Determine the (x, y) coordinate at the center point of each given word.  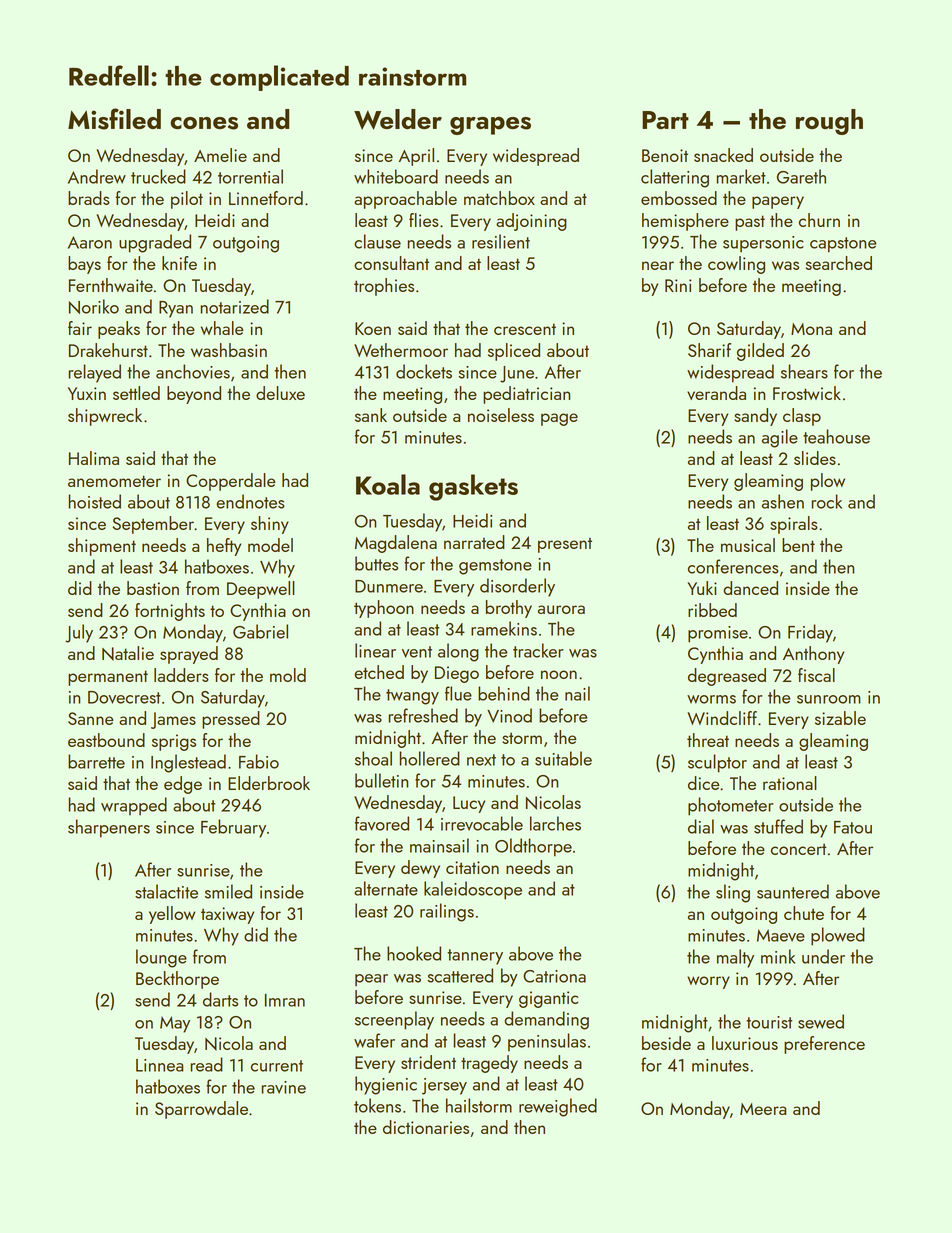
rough (829, 122)
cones (204, 123)
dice (703, 783)
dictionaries (426, 1127)
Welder (398, 119)
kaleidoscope (473, 890)
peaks (119, 330)
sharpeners (109, 828)
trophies (384, 287)
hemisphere (685, 222)
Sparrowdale (201, 1110)
